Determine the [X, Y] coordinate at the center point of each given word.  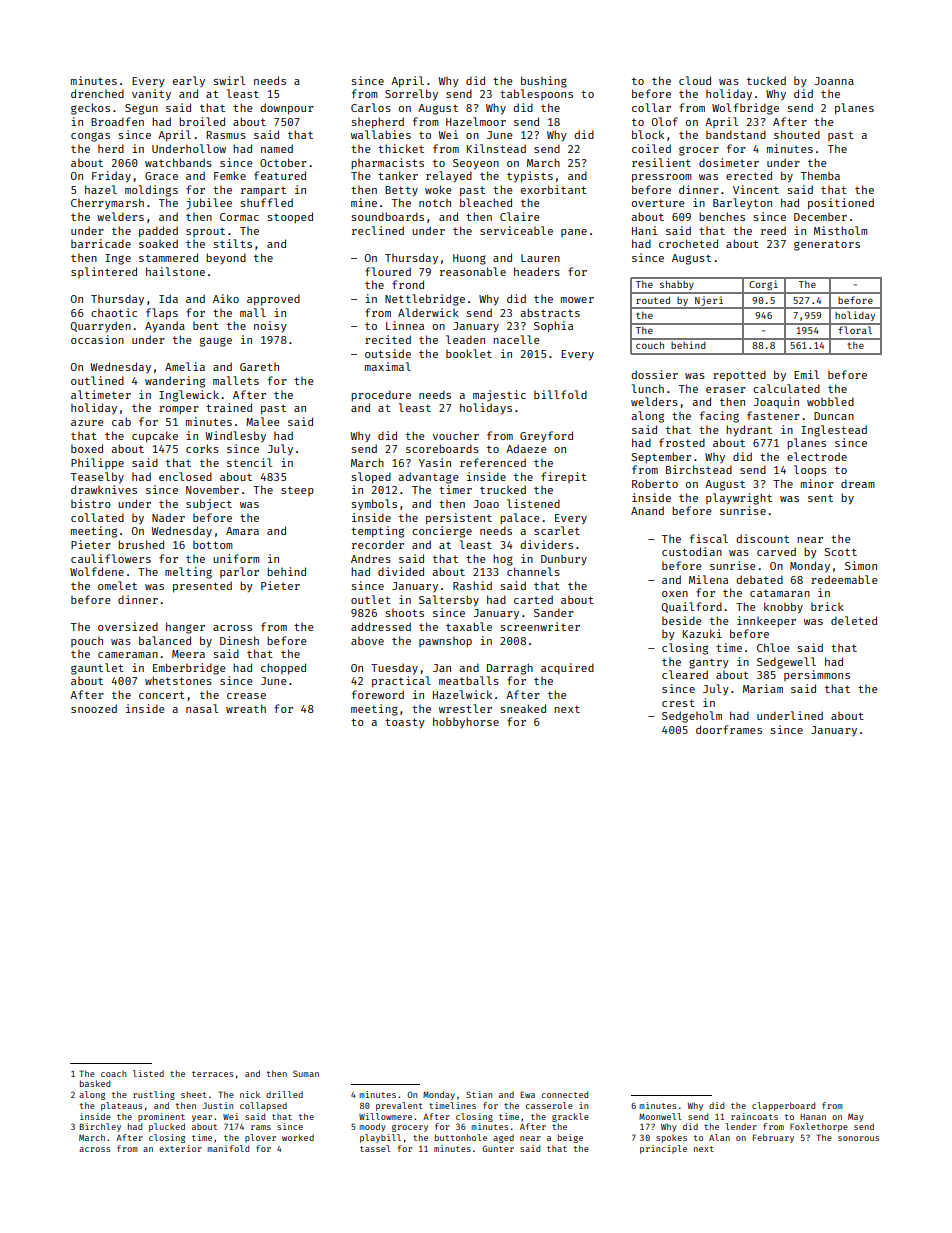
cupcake [155, 437]
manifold [228, 1148]
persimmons [817, 675]
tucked [766, 80]
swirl [229, 80]
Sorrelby [411, 95]
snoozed [94, 708]
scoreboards [442, 448]
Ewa [527, 1094]
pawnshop [445, 642]
